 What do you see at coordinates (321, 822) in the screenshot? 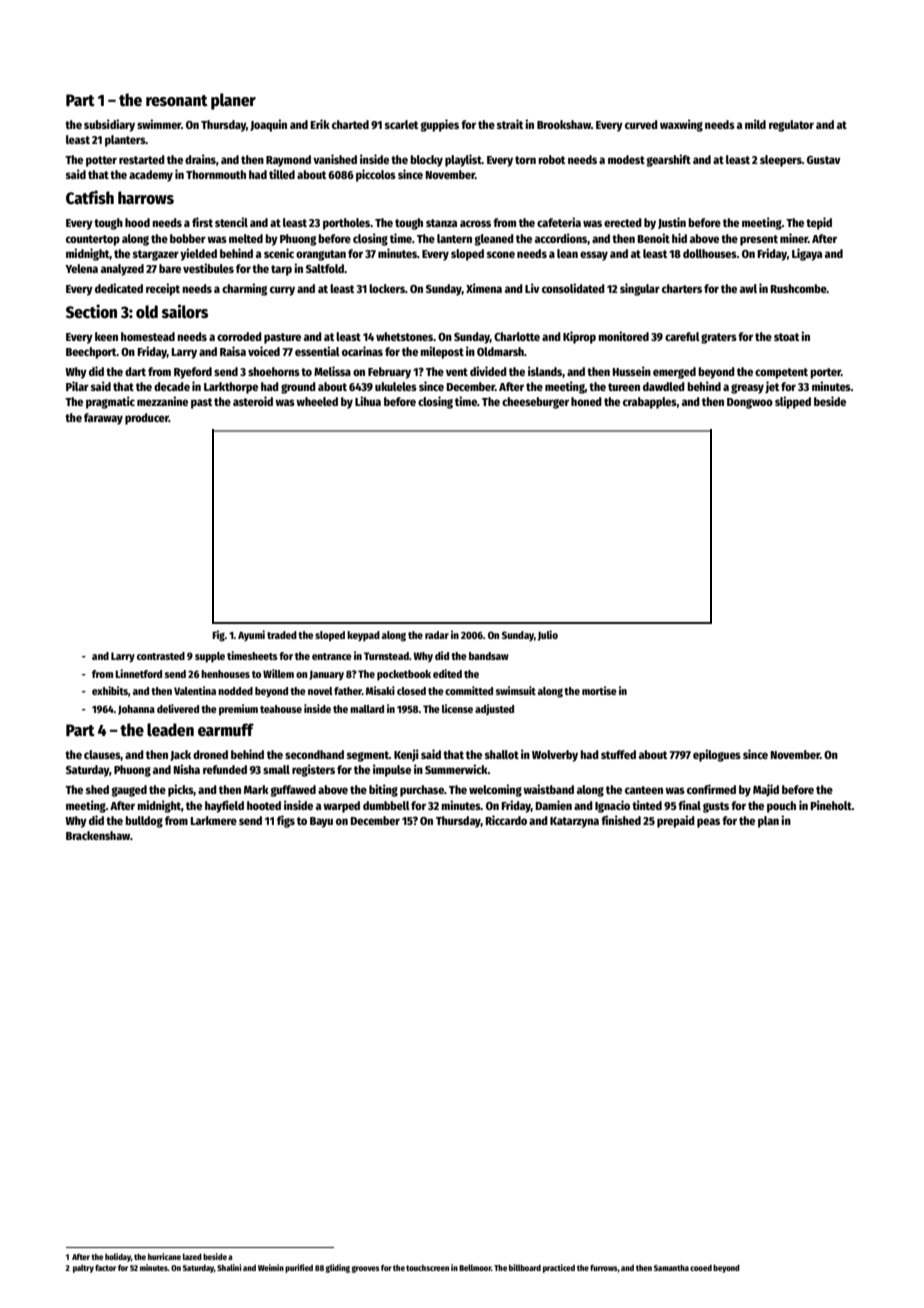
I see `Bayu` at bounding box center [321, 822].
